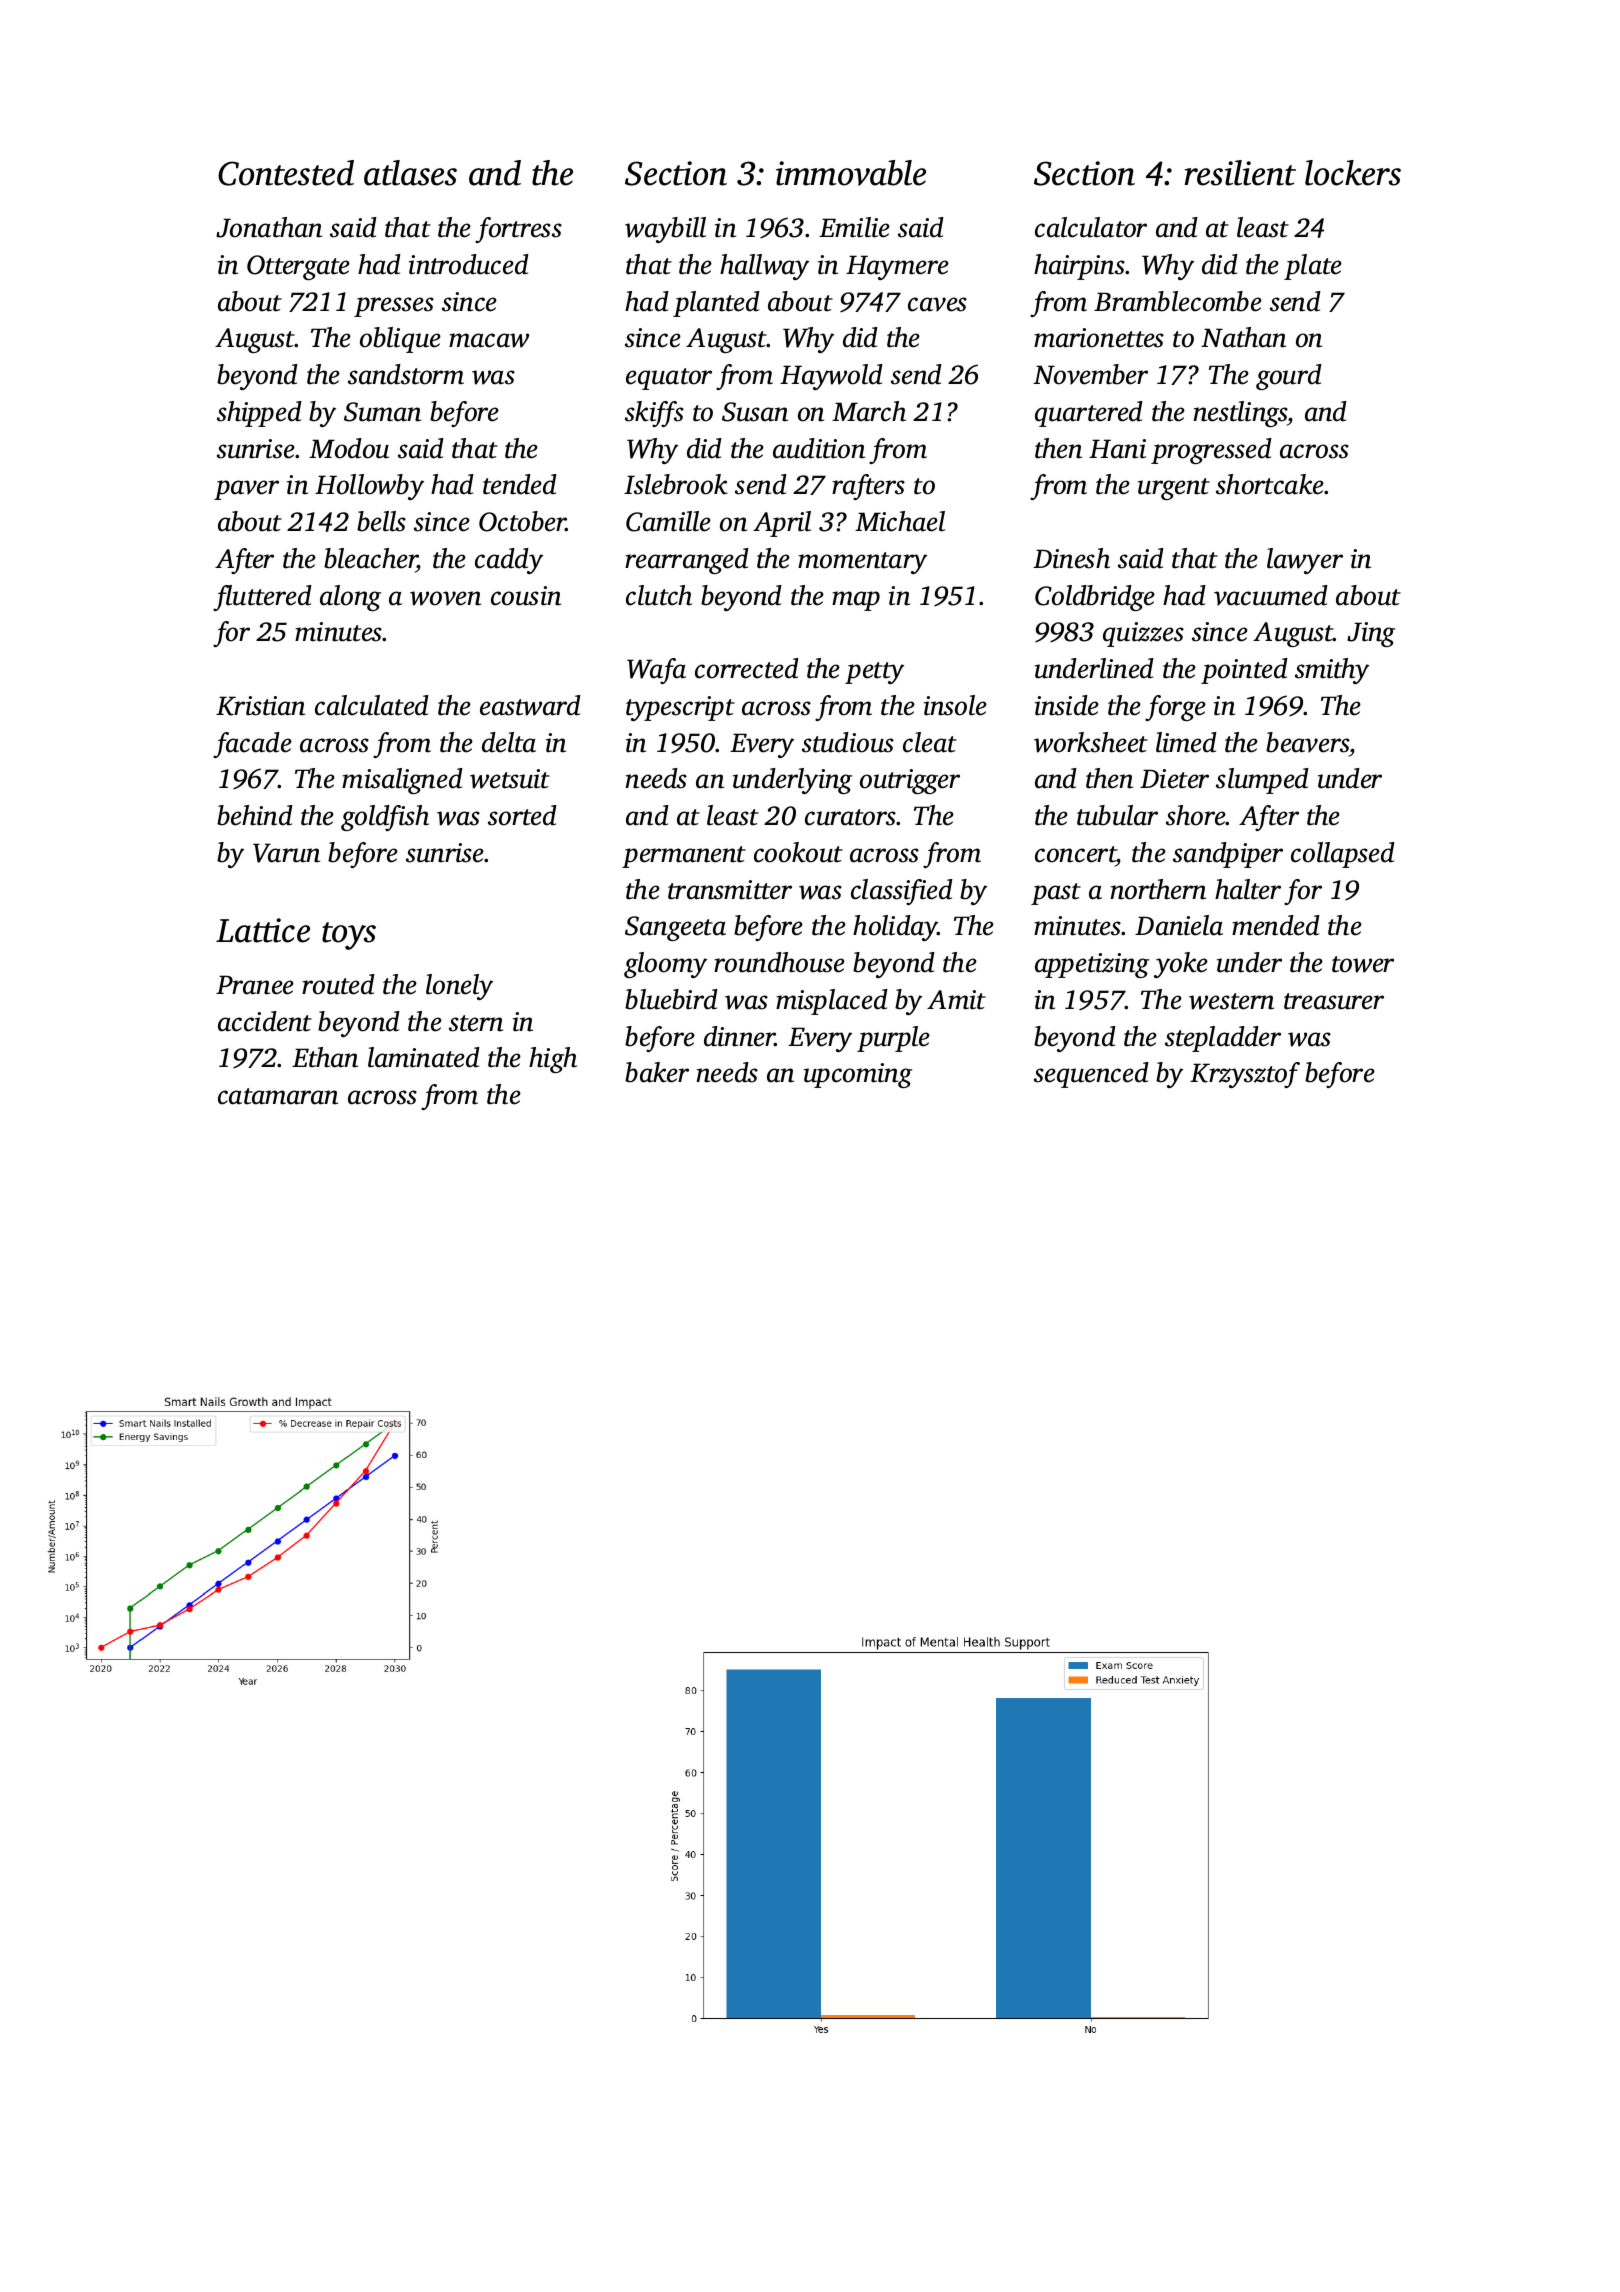 The image size is (1620, 2292). What do you see at coordinates (1095, 598) in the page?
I see `Coldbridge` at bounding box center [1095, 598].
